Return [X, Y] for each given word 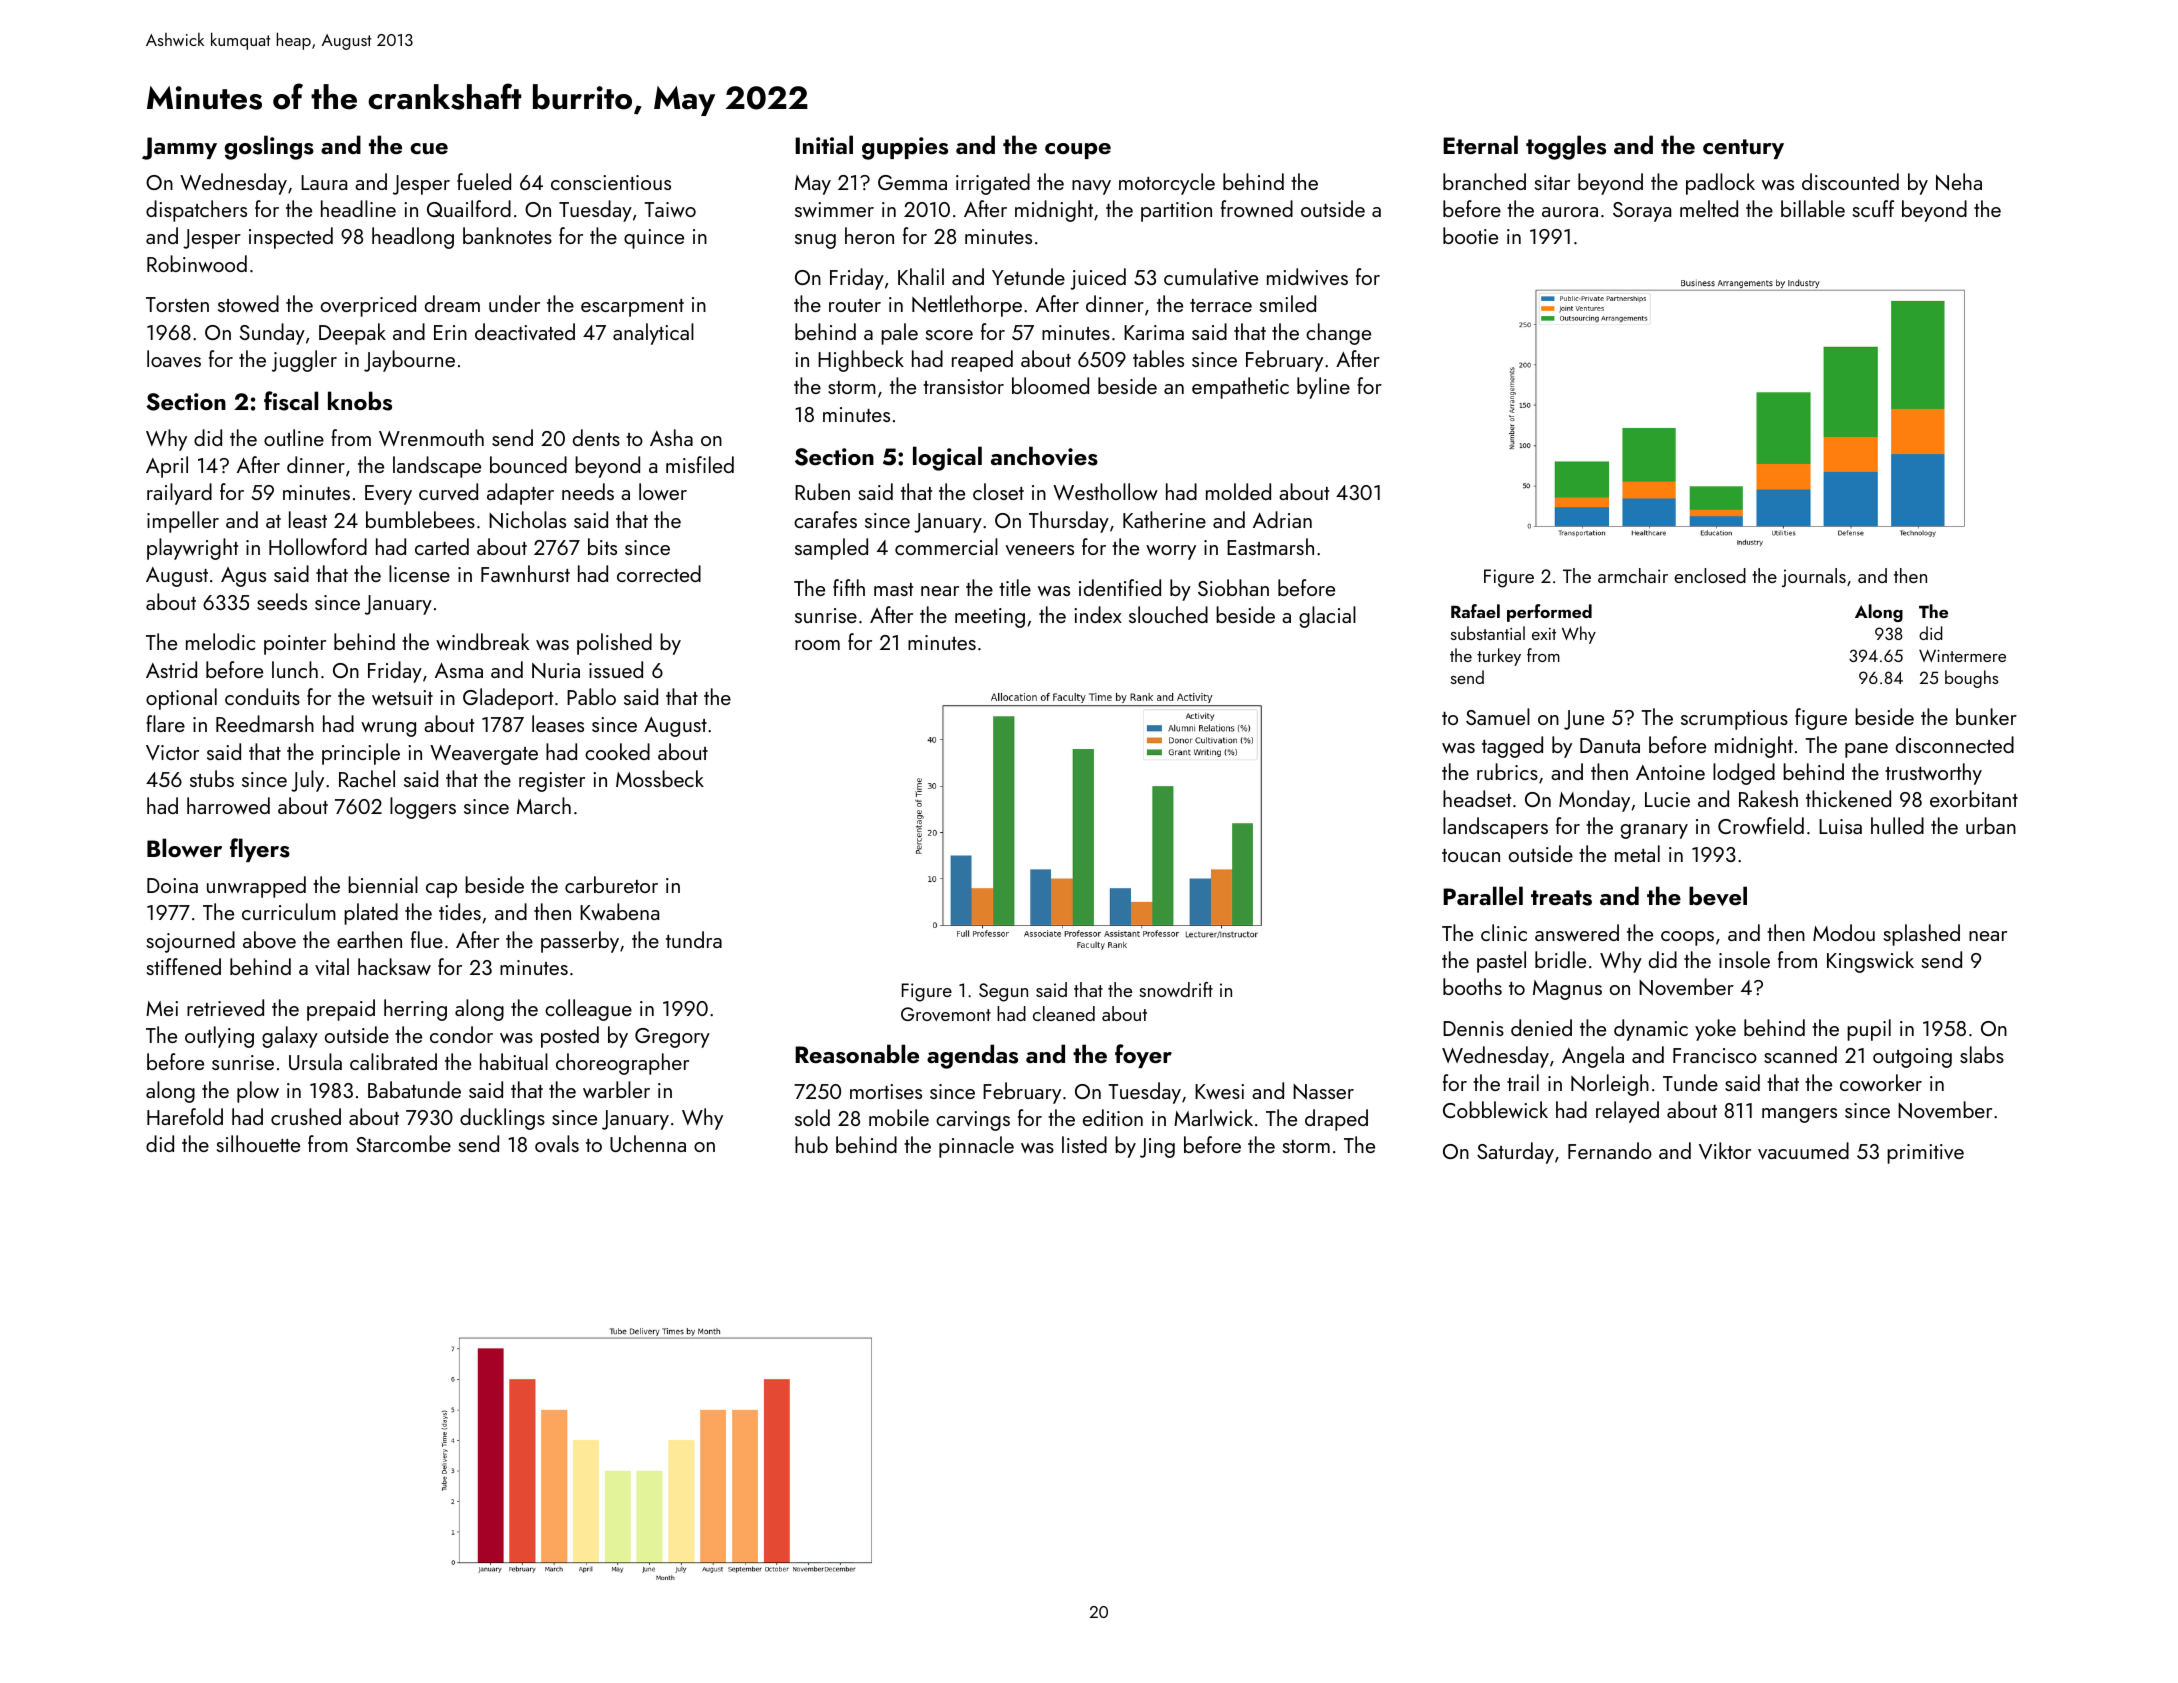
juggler [304, 361]
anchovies [1044, 456]
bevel [1718, 896]
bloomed [1050, 385]
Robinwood [197, 263]
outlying [219, 1037]
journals [1814, 577]
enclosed [1710, 575]
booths [1472, 986]
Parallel [1483, 895]
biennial [383, 884]
